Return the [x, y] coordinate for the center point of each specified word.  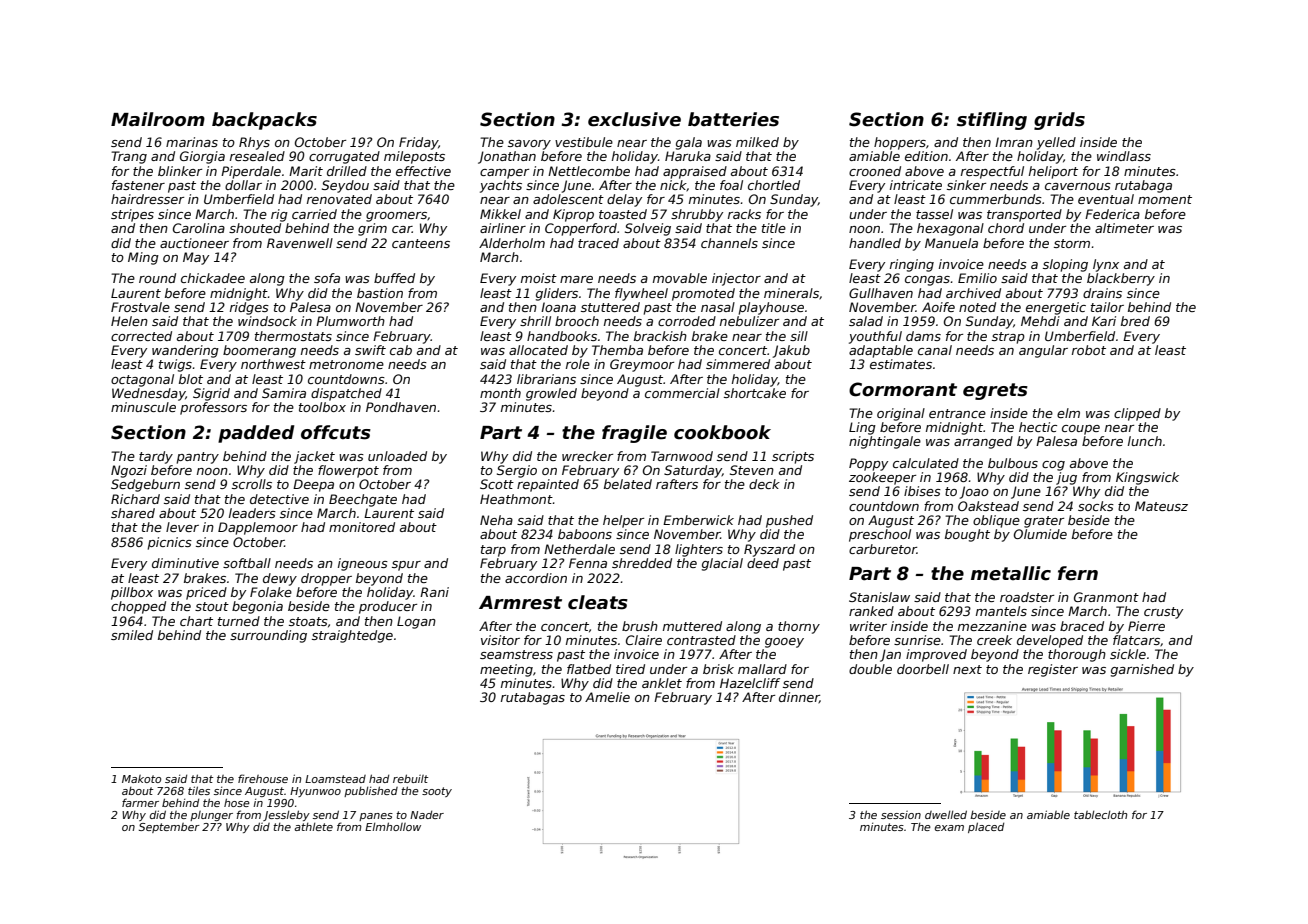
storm [1072, 243]
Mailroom [158, 119]
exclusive [634, 119]
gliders [557, 294]
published [371, 791]
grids [1059, 121]
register [1053, 670]
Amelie [607, 697]
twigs [175, 365]
